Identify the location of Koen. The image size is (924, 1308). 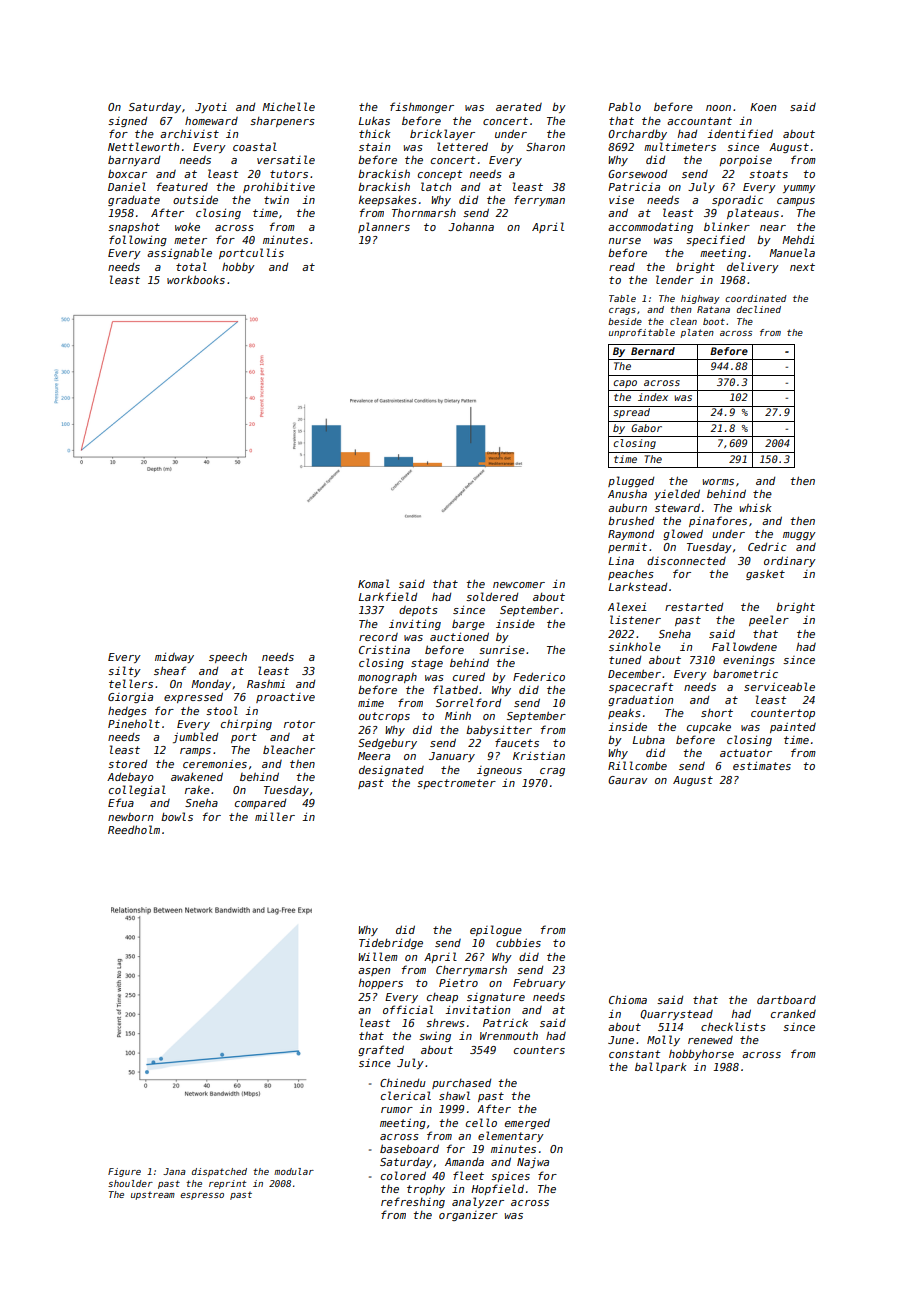
(763, 107).
